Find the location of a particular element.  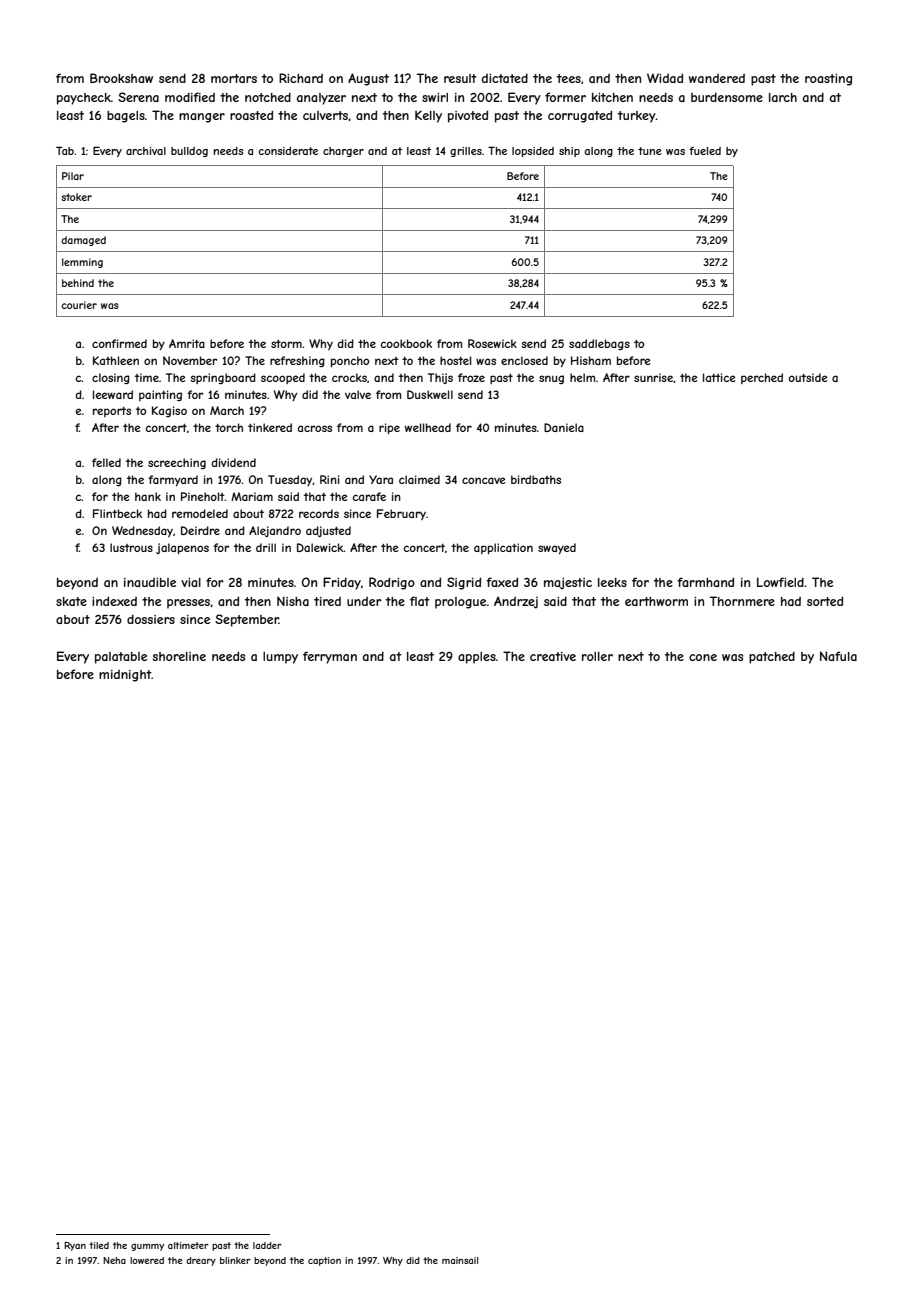

blinker is located at coordinates (235, 1260).
